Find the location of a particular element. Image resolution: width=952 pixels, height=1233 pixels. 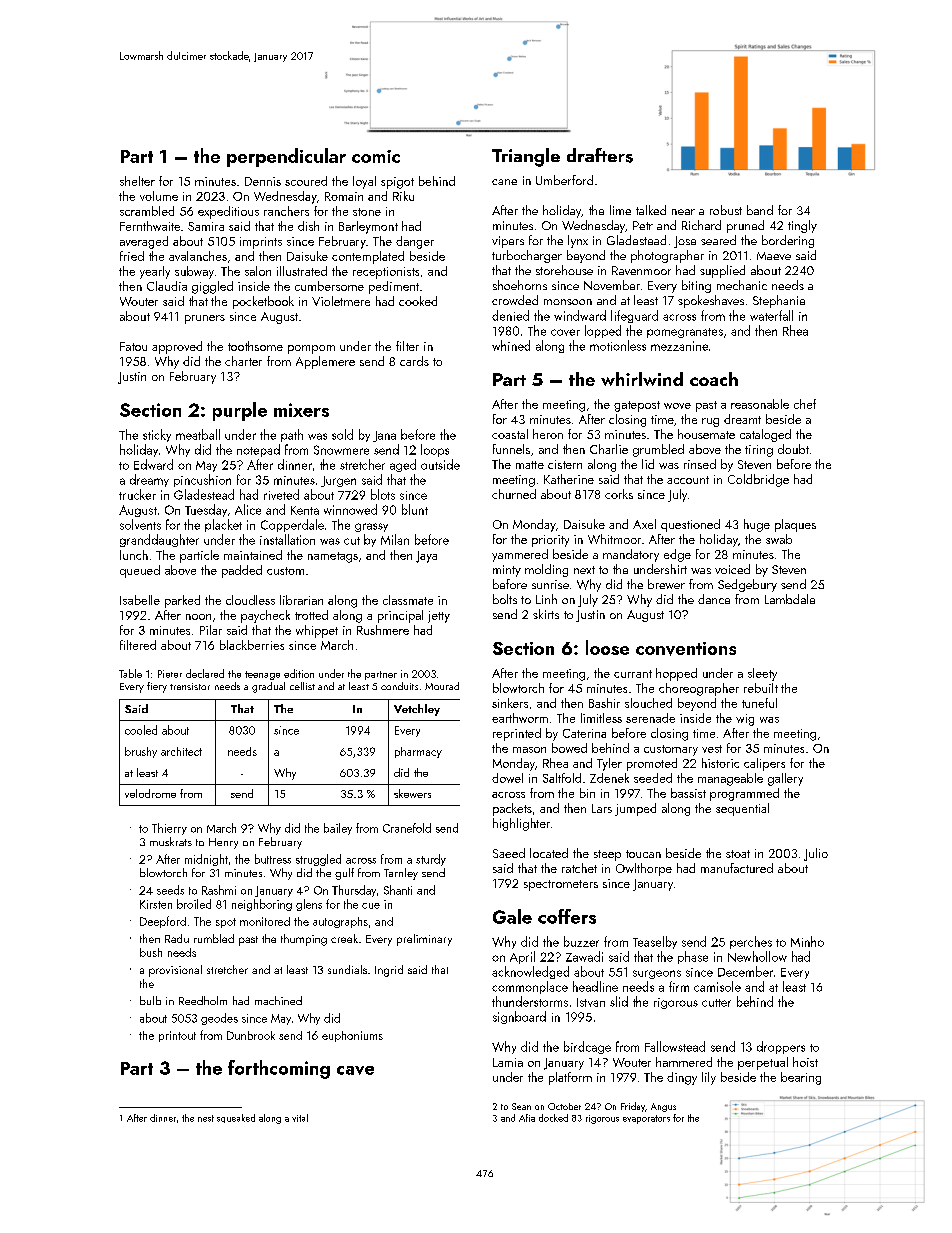

band is located at coordinates (760, 210).
